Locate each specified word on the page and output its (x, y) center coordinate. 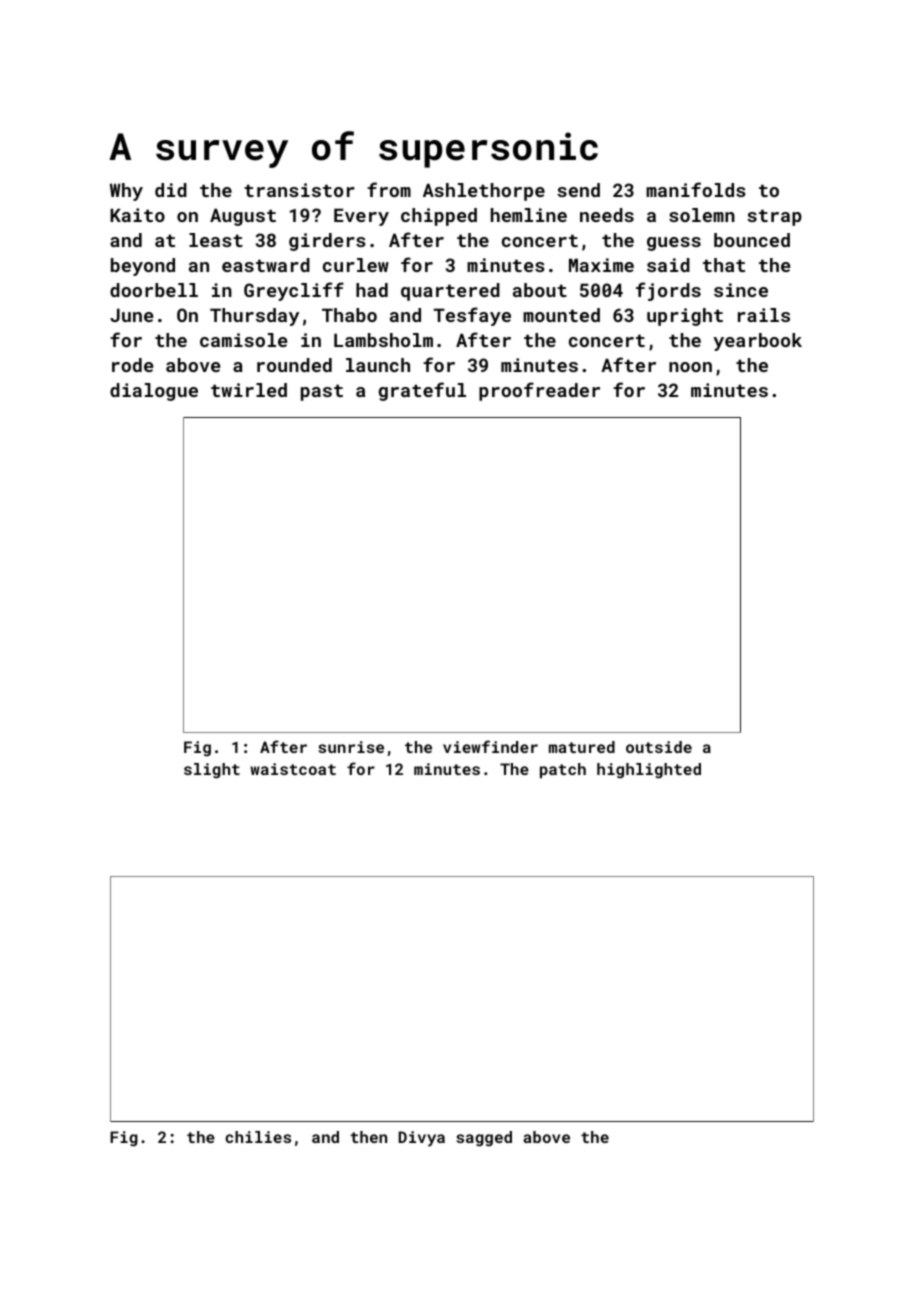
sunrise (351, 747)
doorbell (154, 290)
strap (774, 217)
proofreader (539, 391)
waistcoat (293, 769)
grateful (422, 391)
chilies (258, 1137)
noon (690, 367)
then (368, 1137)
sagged (484, 1139)
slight (212, 771)
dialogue (154, 392)
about (540, 290)
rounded (294, 365)
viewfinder (490, 746)
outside (659, 747)
